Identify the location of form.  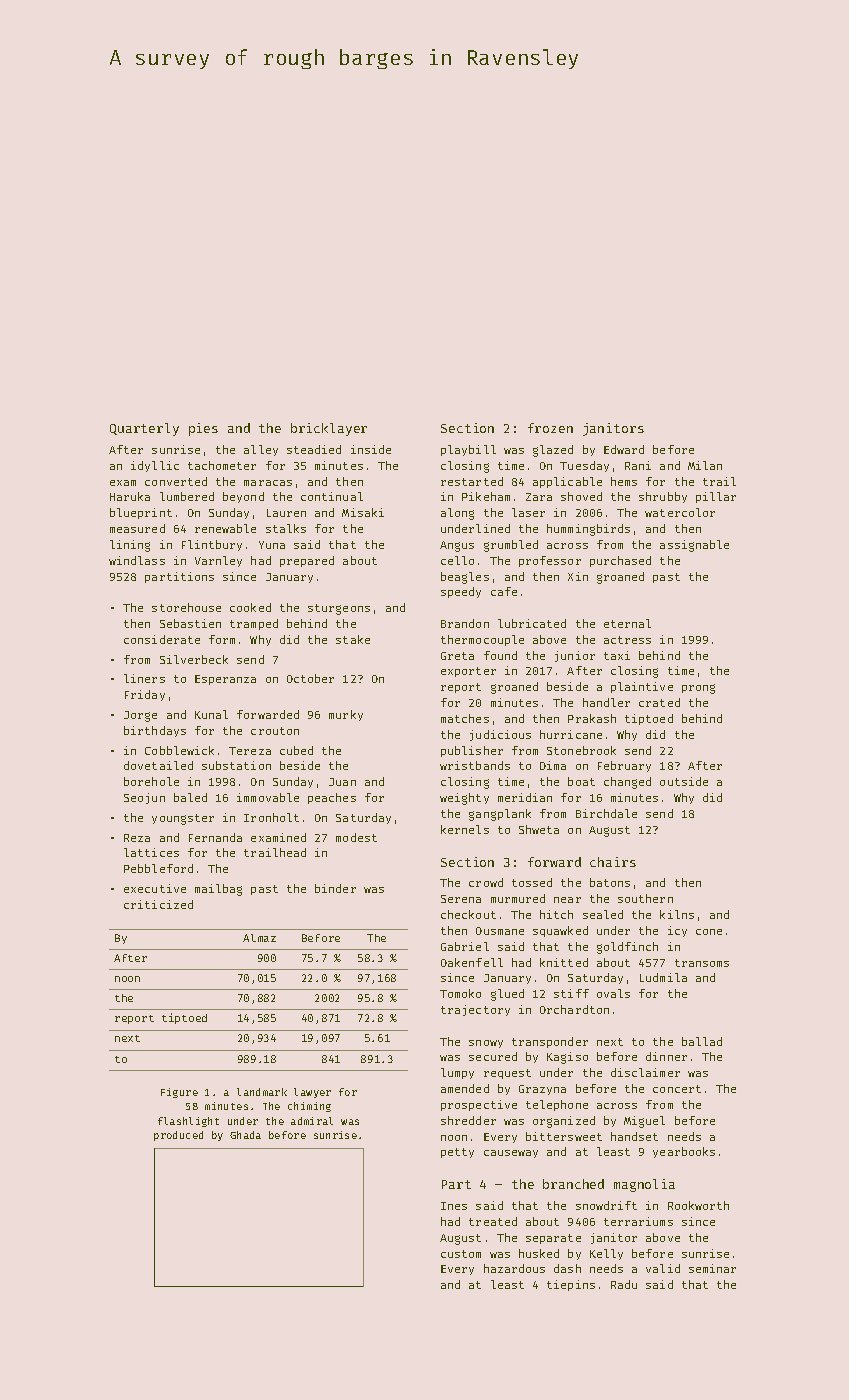
(222, 639).
